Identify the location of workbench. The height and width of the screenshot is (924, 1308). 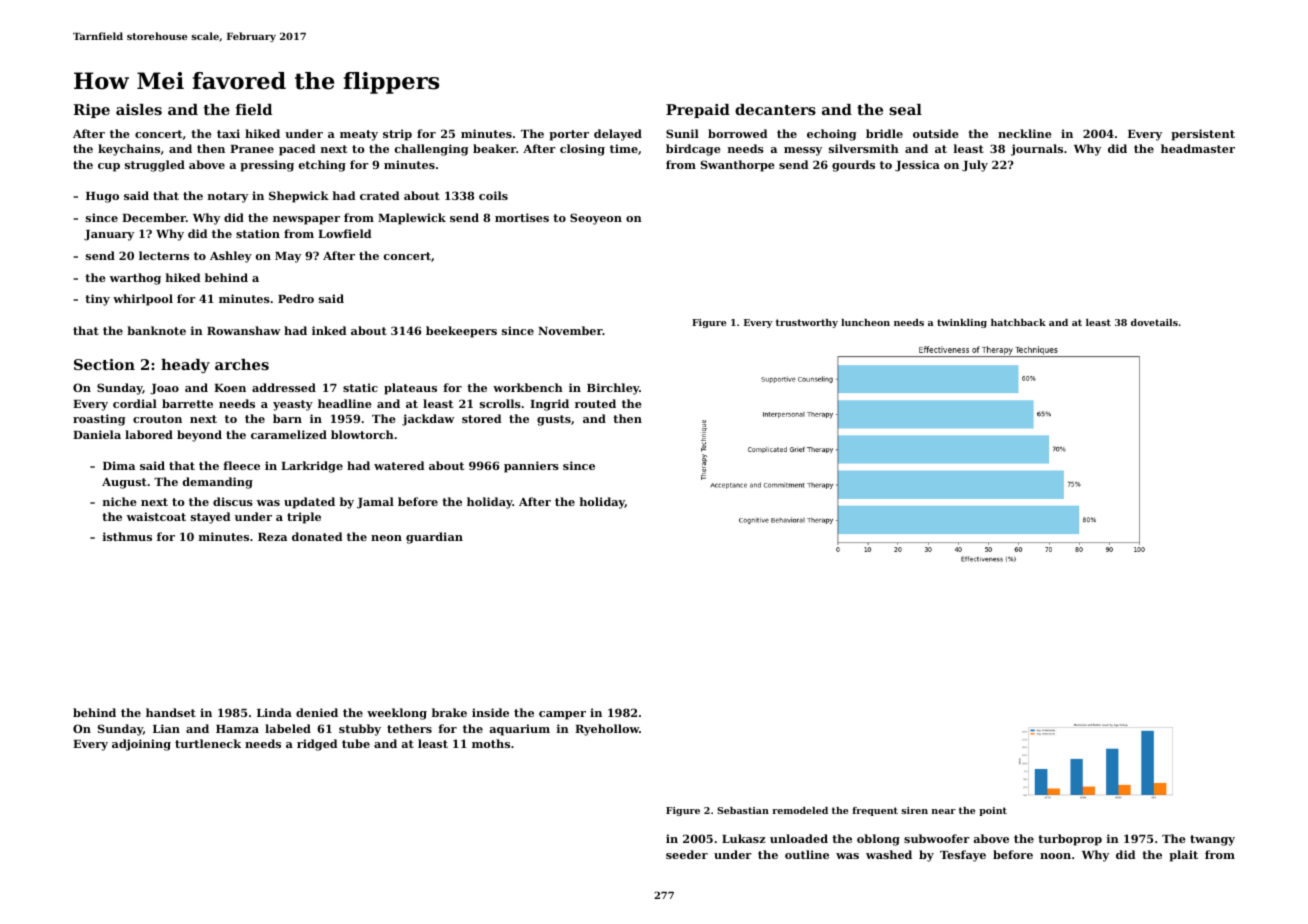
(528, 387).
